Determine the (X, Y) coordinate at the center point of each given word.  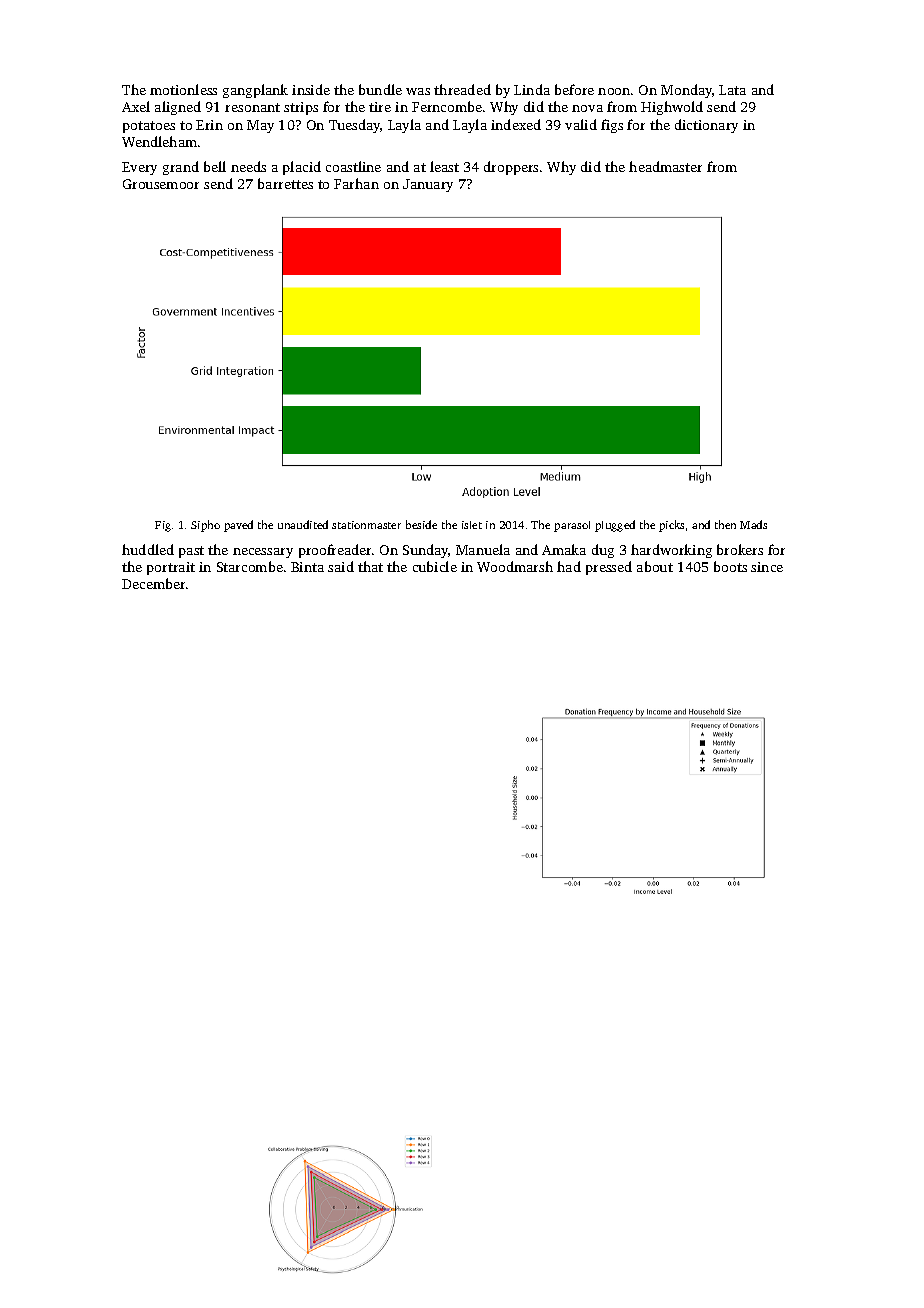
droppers (511, 168)
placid (302, 168)
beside (421, 524)
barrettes (285, 183)
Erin (209, 125)
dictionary (706, 126)
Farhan (356, 183)
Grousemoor (161, 184)
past (191, 552)
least (444, 166)
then (725, 524)
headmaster (665, 166)
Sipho (205, 526)
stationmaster (366, 525)
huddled (148, 549)
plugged (615, 526)
